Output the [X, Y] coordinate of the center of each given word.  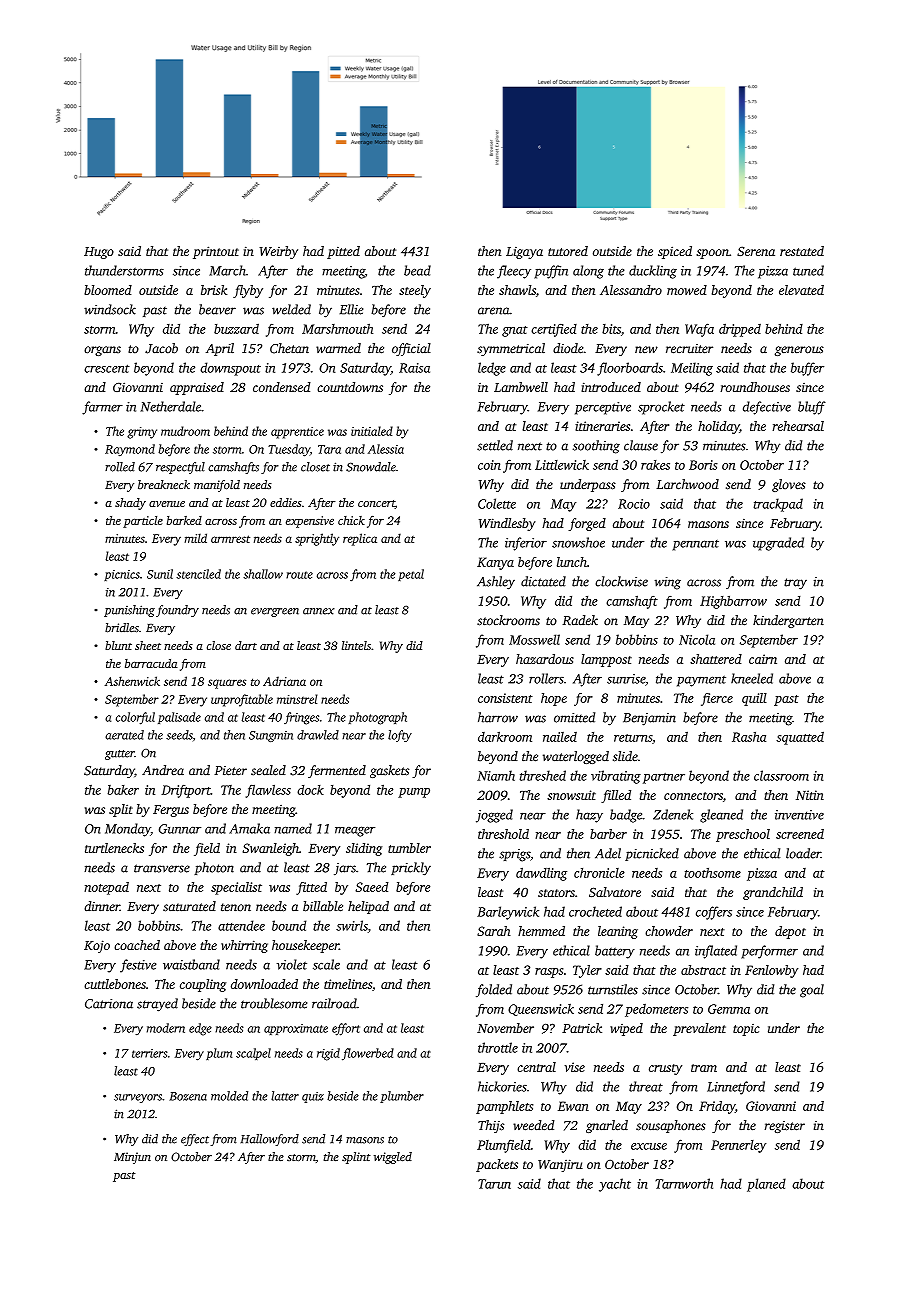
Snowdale [371, 467]
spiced [675, 252]
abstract [703, 970]
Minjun [132, 1158]
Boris [703, 465]
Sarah [494, 931]
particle [143, 522]
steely [415, 291]
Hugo [99, 253]
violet [292, 964]
